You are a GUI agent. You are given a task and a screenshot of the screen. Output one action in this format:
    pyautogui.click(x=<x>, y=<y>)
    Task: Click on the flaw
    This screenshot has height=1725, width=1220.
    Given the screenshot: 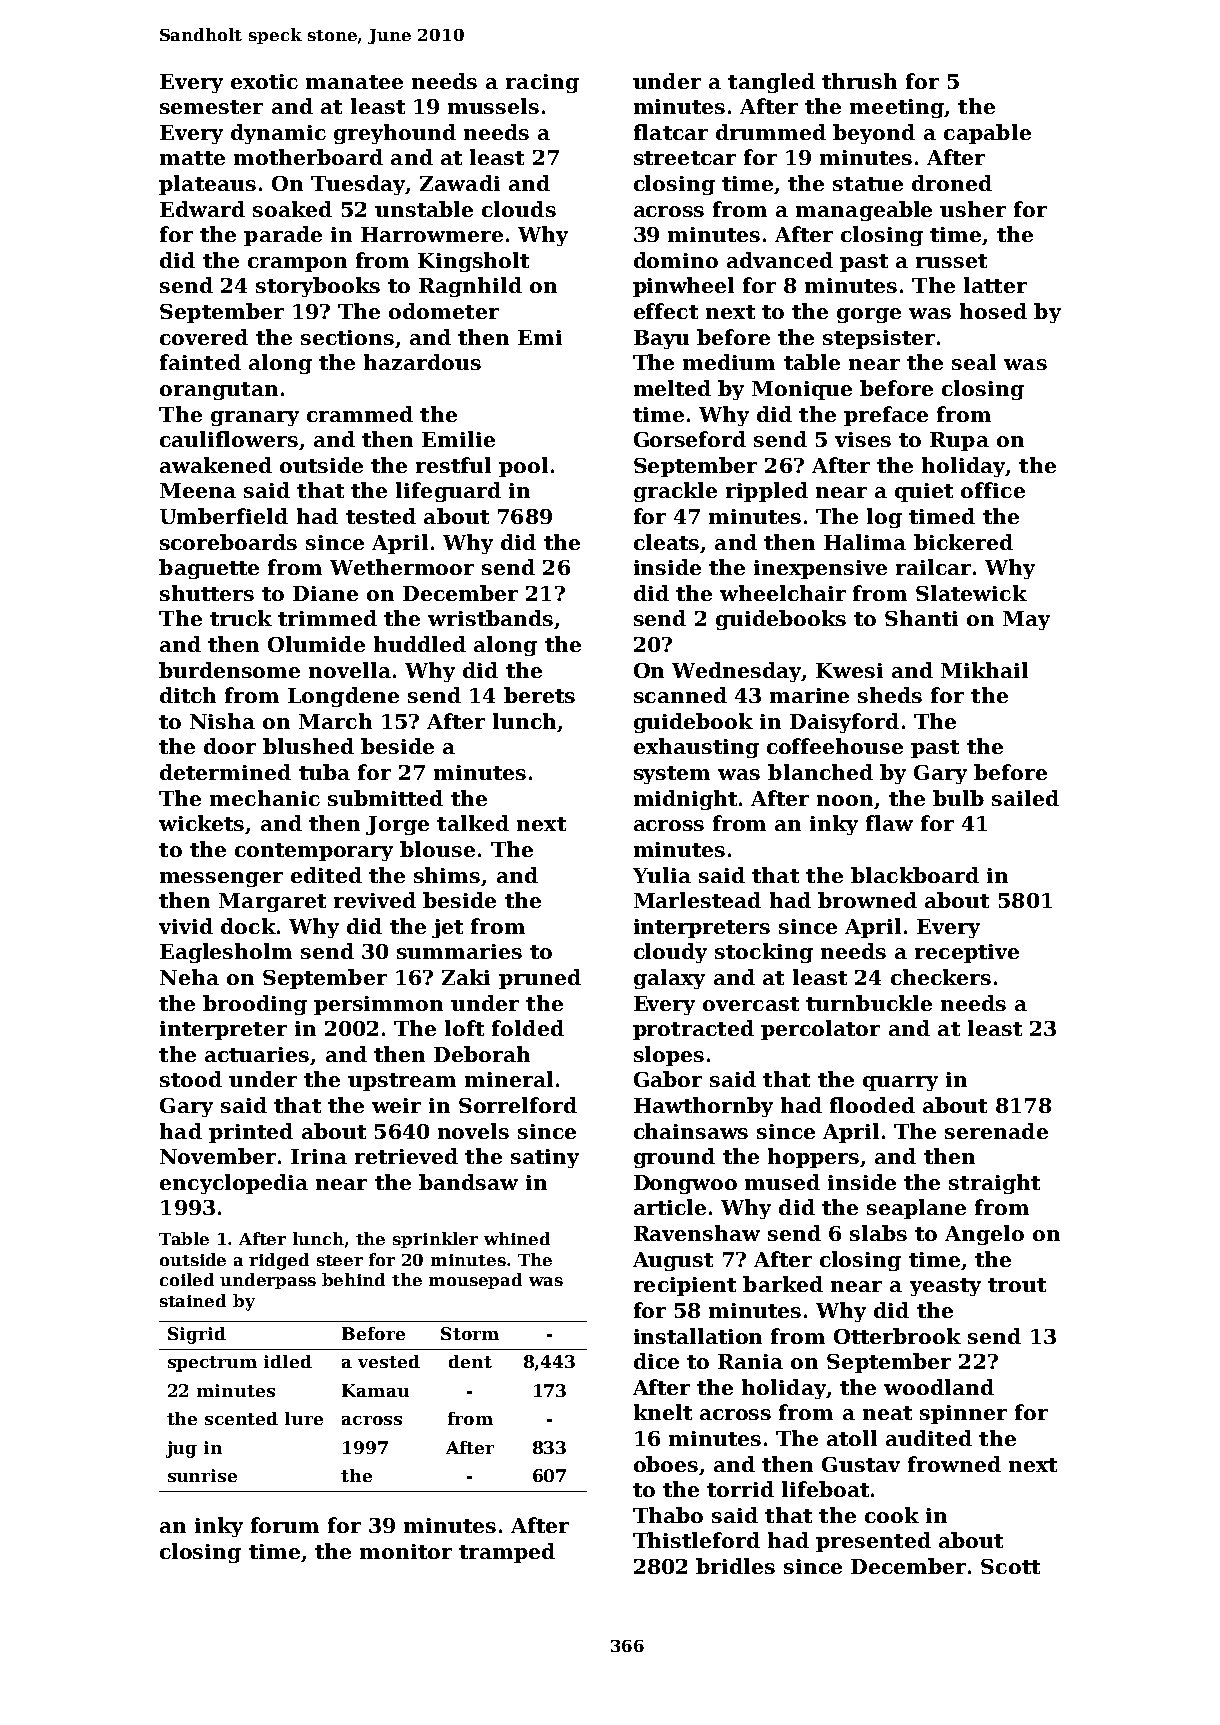 What is the action you would take?
    pyautogui.click(x=889, y=823)
